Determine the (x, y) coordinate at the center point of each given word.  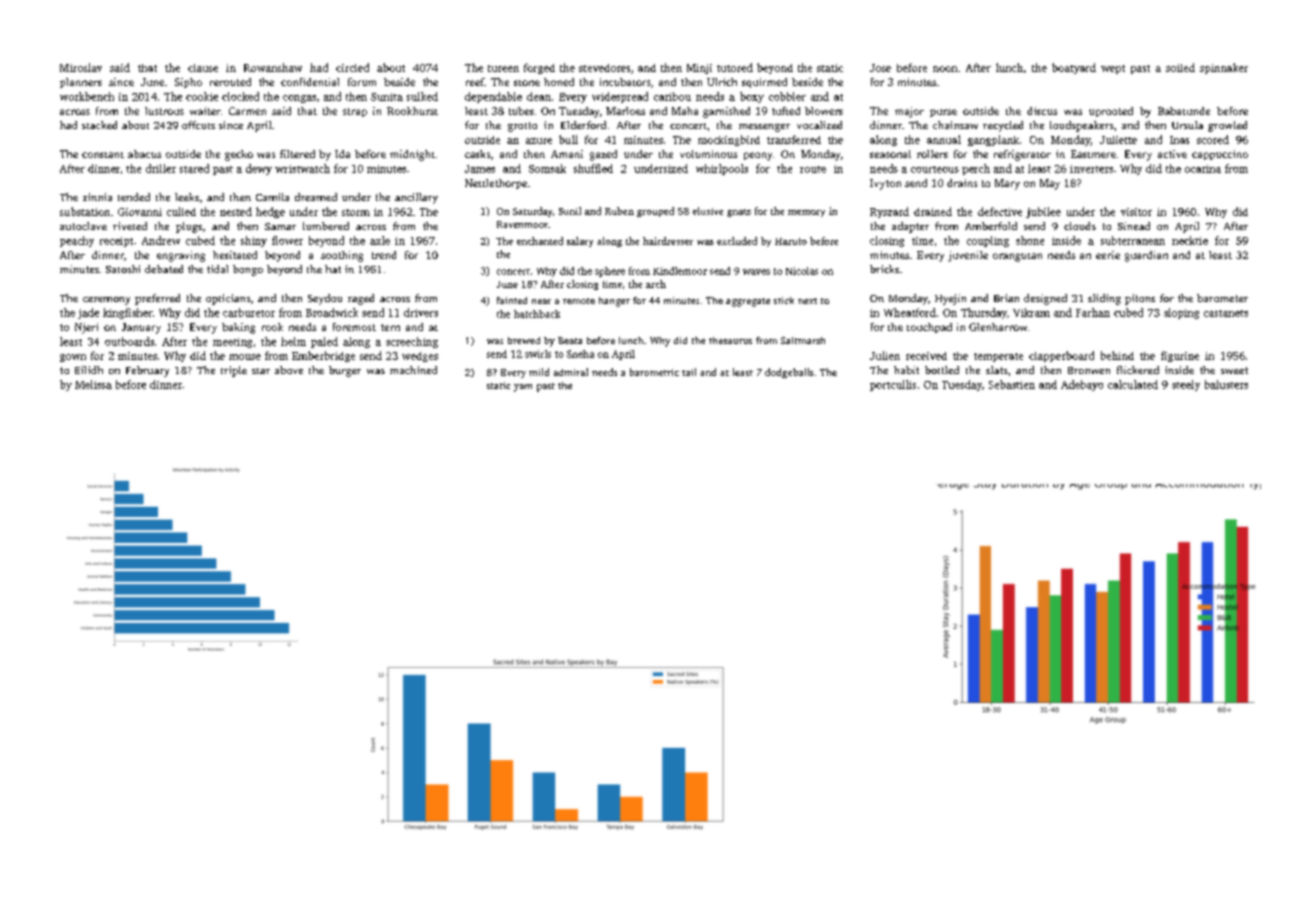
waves (756, 272)
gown (73, 358)
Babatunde (1184, 111)
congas (299, 99)
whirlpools (722, 169)
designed (1045, 299)
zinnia (97, 197)
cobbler (787, 96)
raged (361, 299)
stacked (99, 125)
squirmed (764, 83)
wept (1113, 69)
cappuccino (1220, 155)
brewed (524, 340)
